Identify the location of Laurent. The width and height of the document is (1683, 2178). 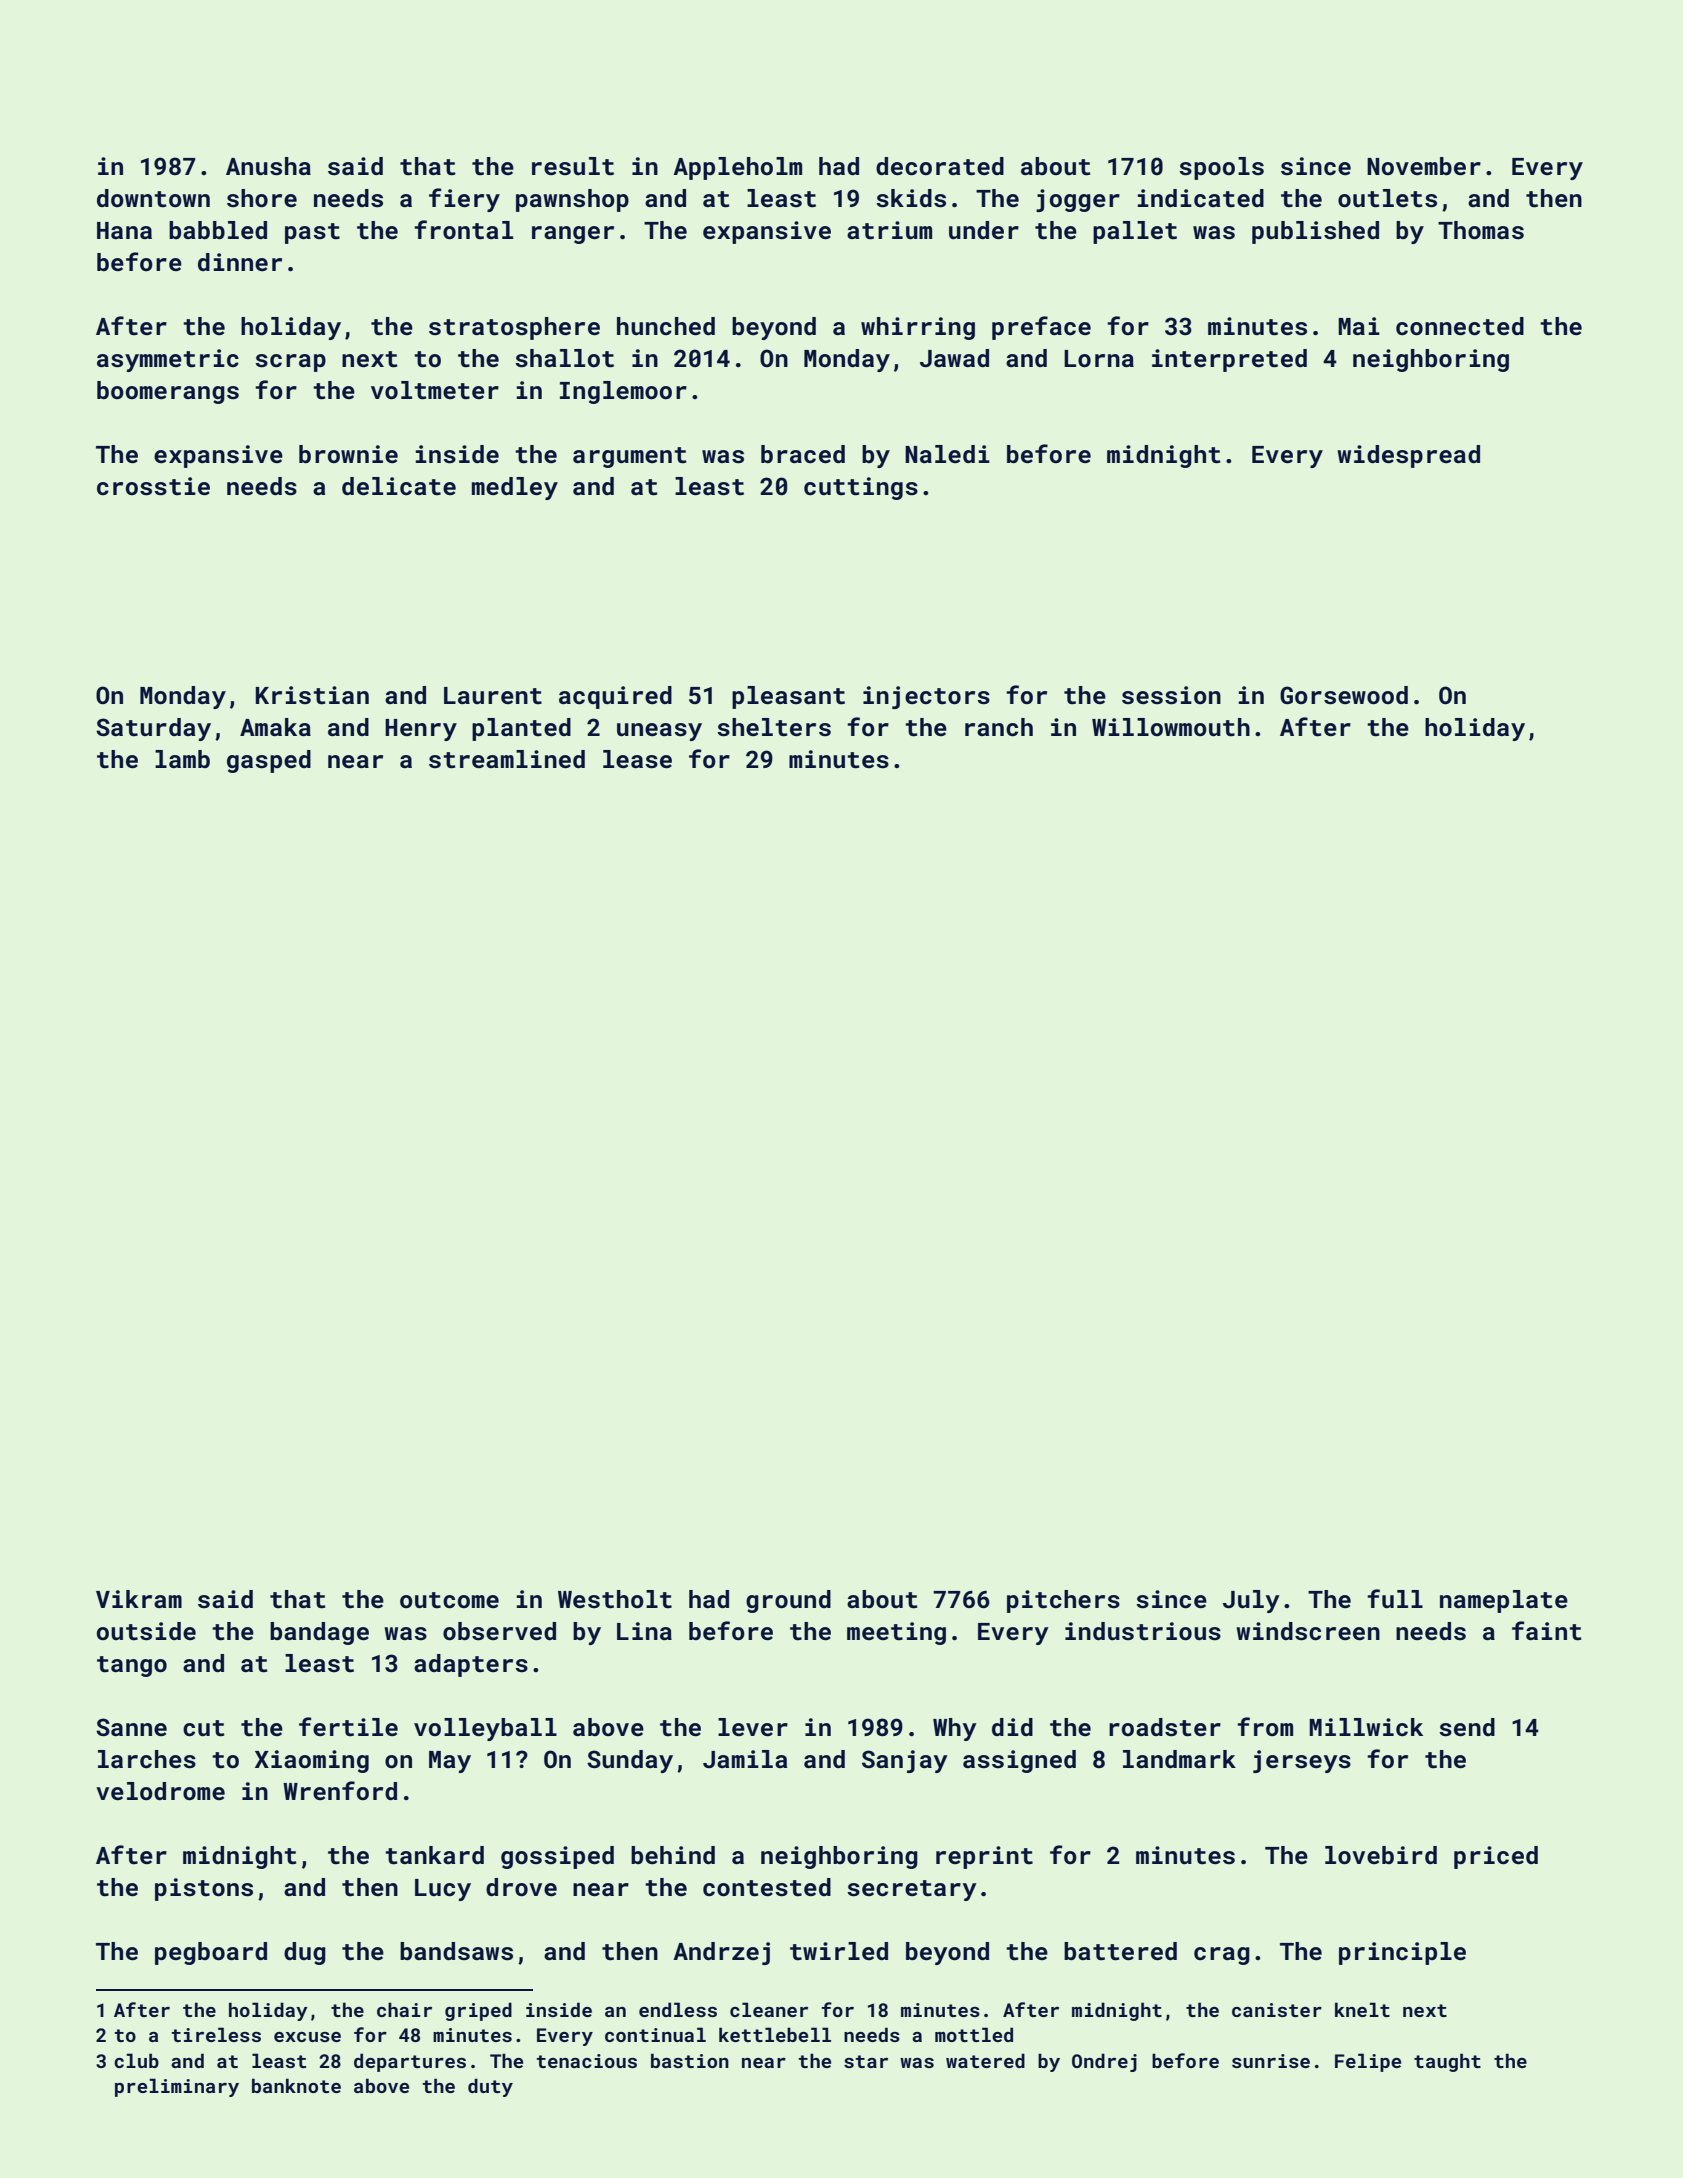
(493, 696).
